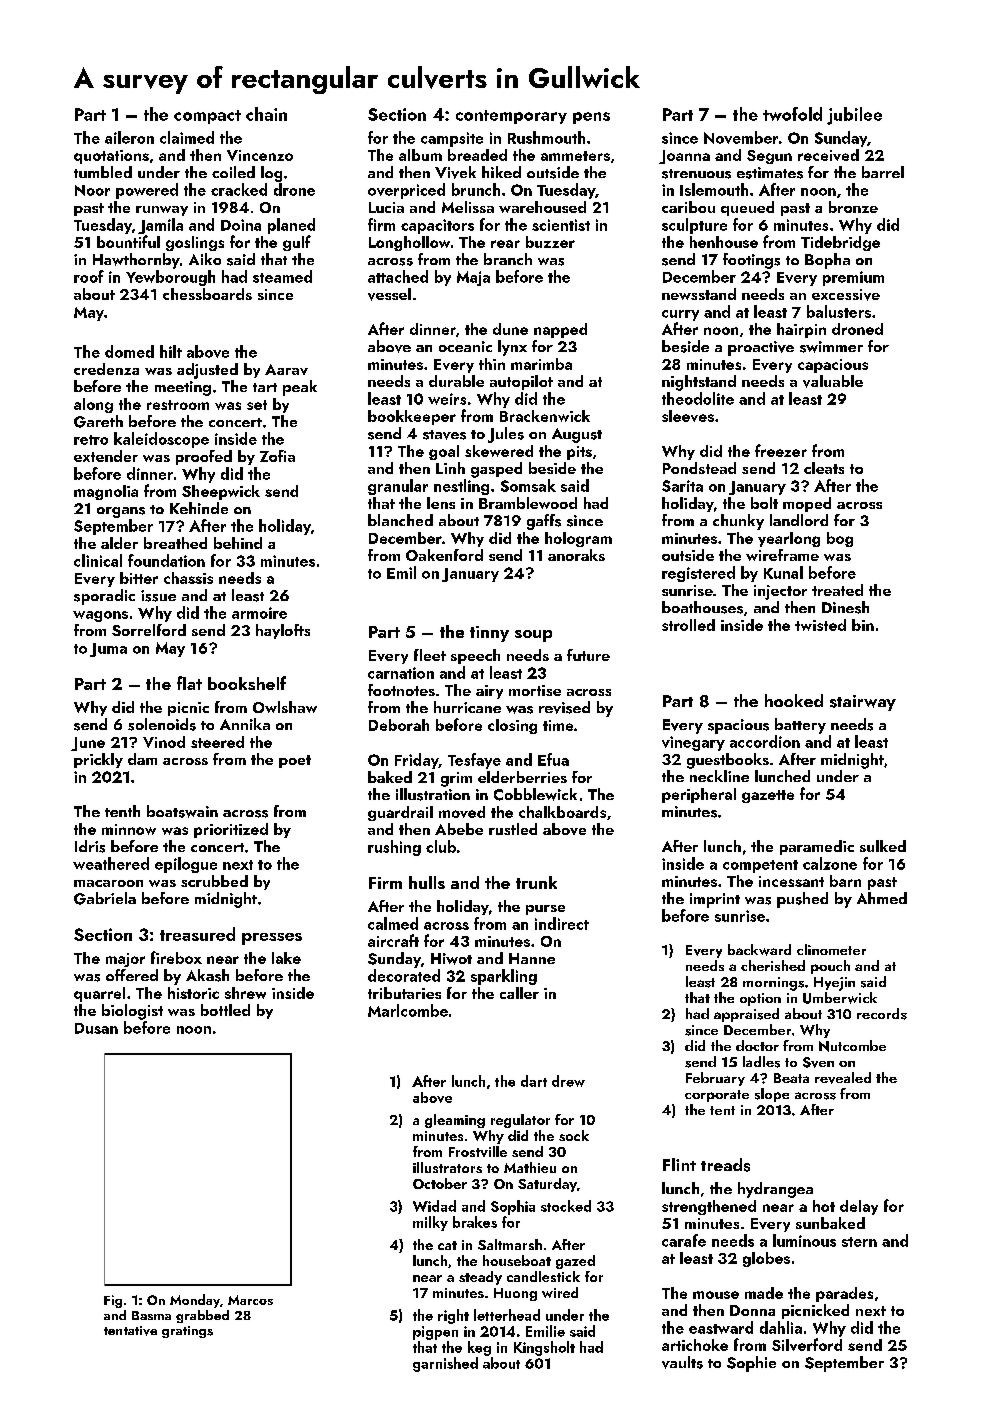 This page has width=983, height=1424. I want to click on cracked, so click(239, 189).
